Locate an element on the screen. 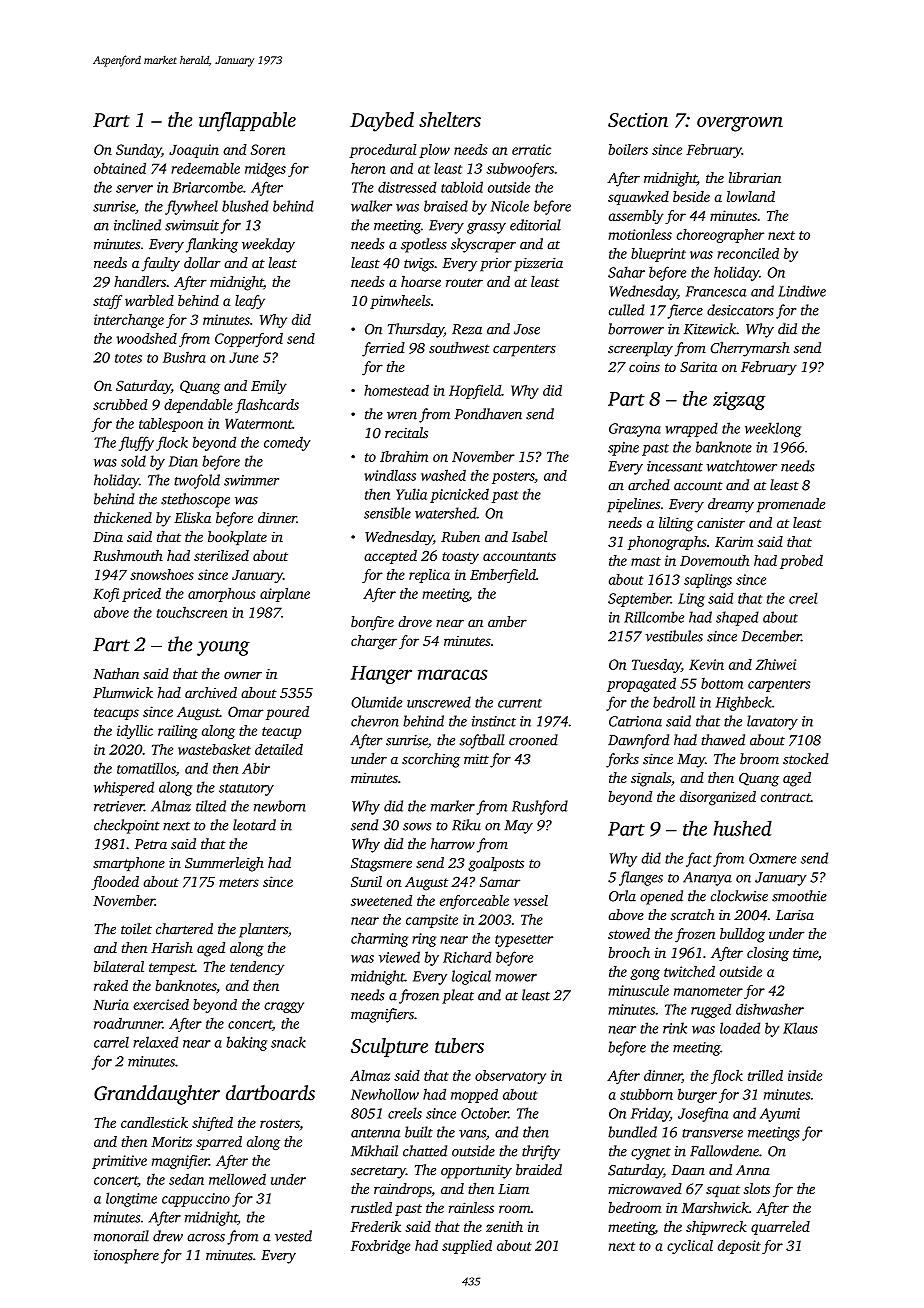  charming is located at coordinates (379, 939).
